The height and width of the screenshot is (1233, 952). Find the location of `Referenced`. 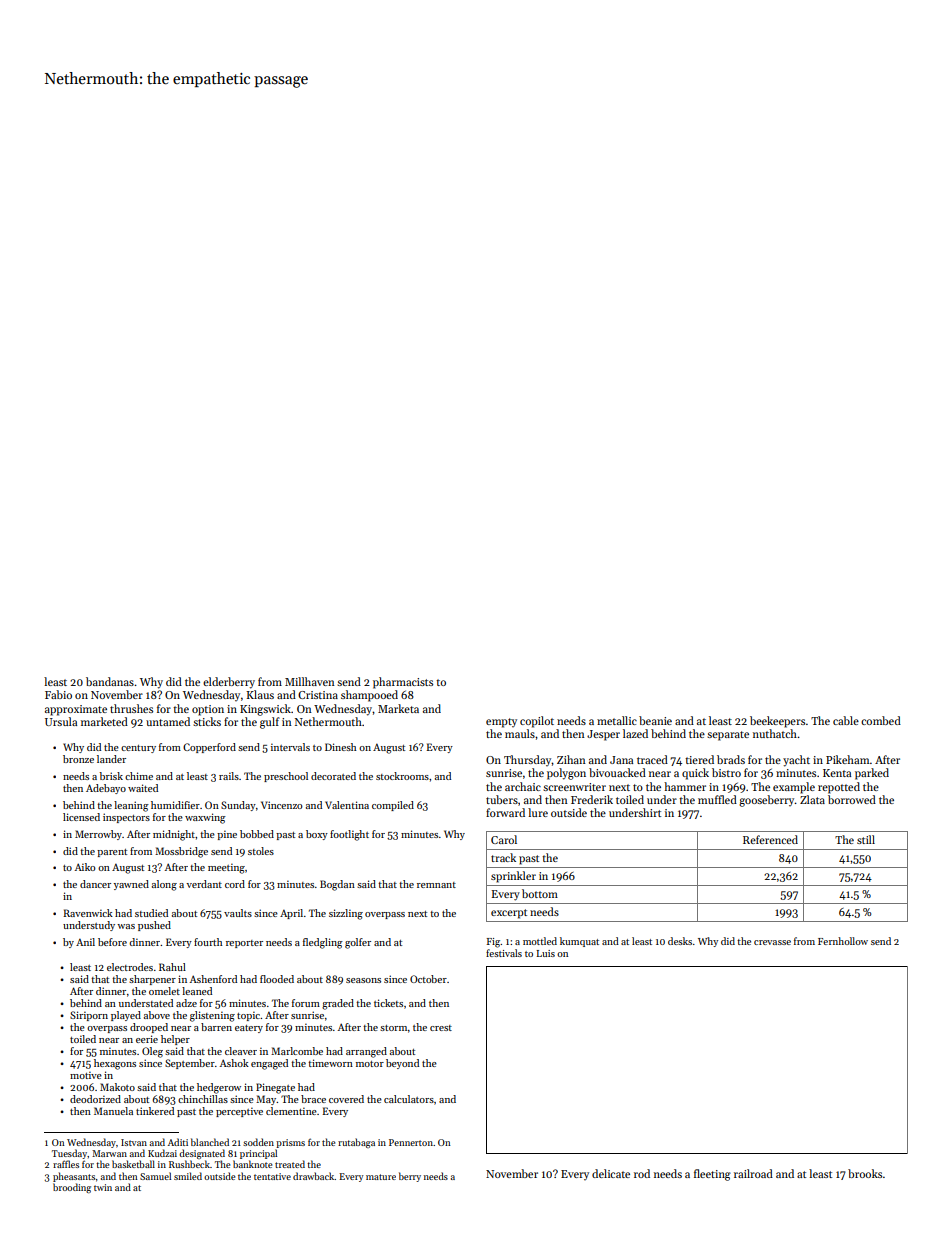

Referenced is located at coordinates (770, 839).
